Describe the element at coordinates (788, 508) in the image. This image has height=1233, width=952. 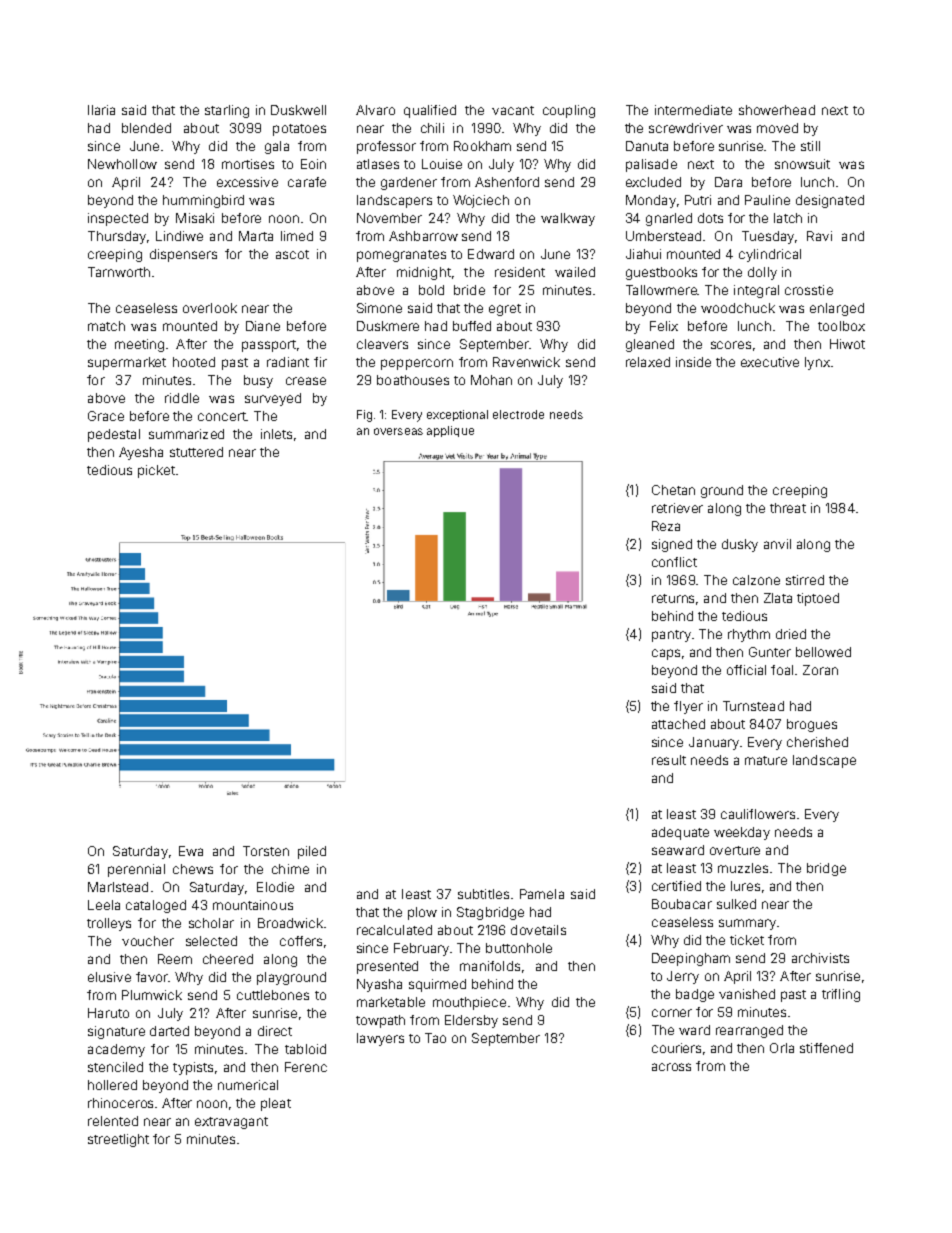
I see `threat` at that location.
